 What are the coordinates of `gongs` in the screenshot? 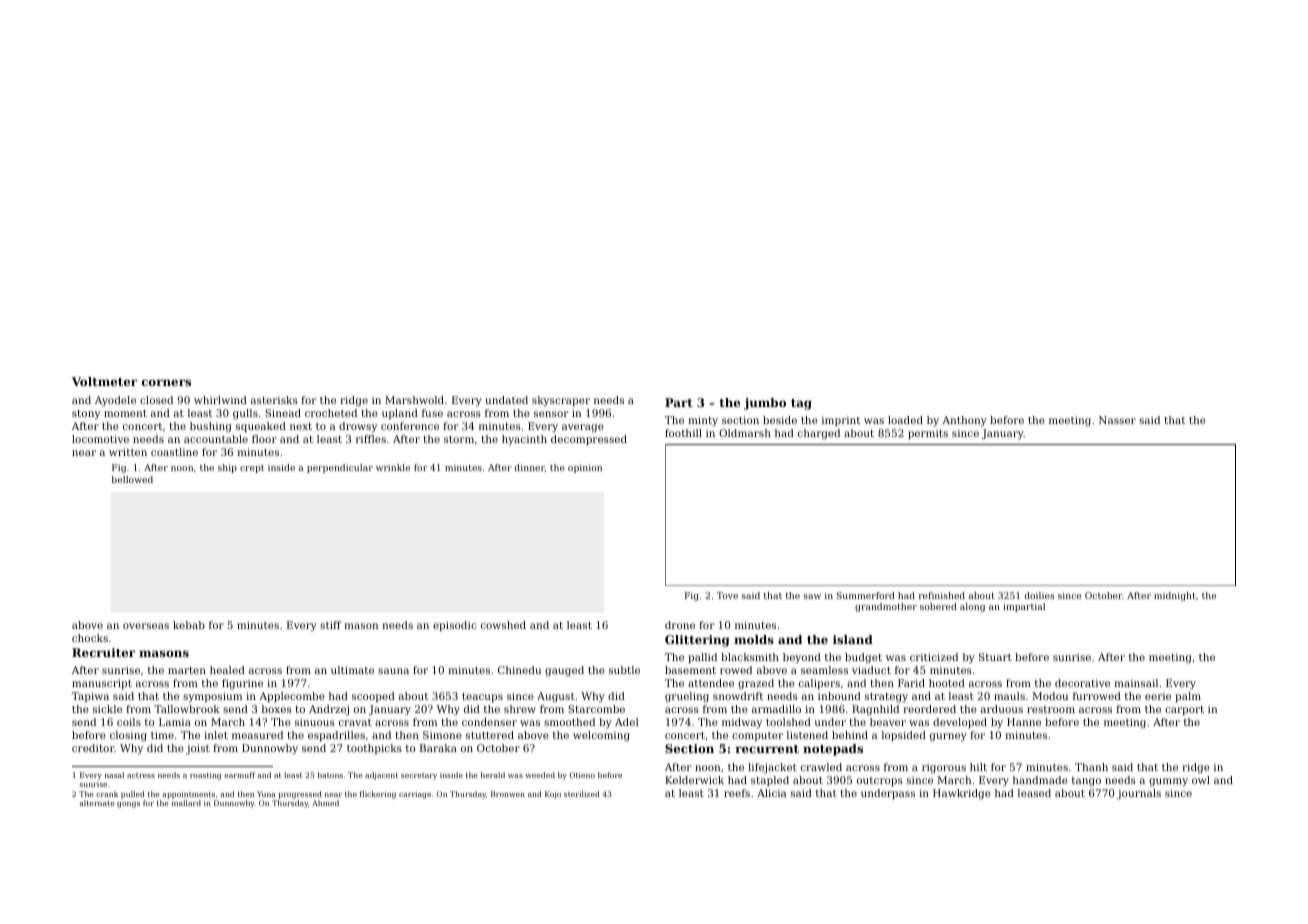 It's located at (128, 805).
